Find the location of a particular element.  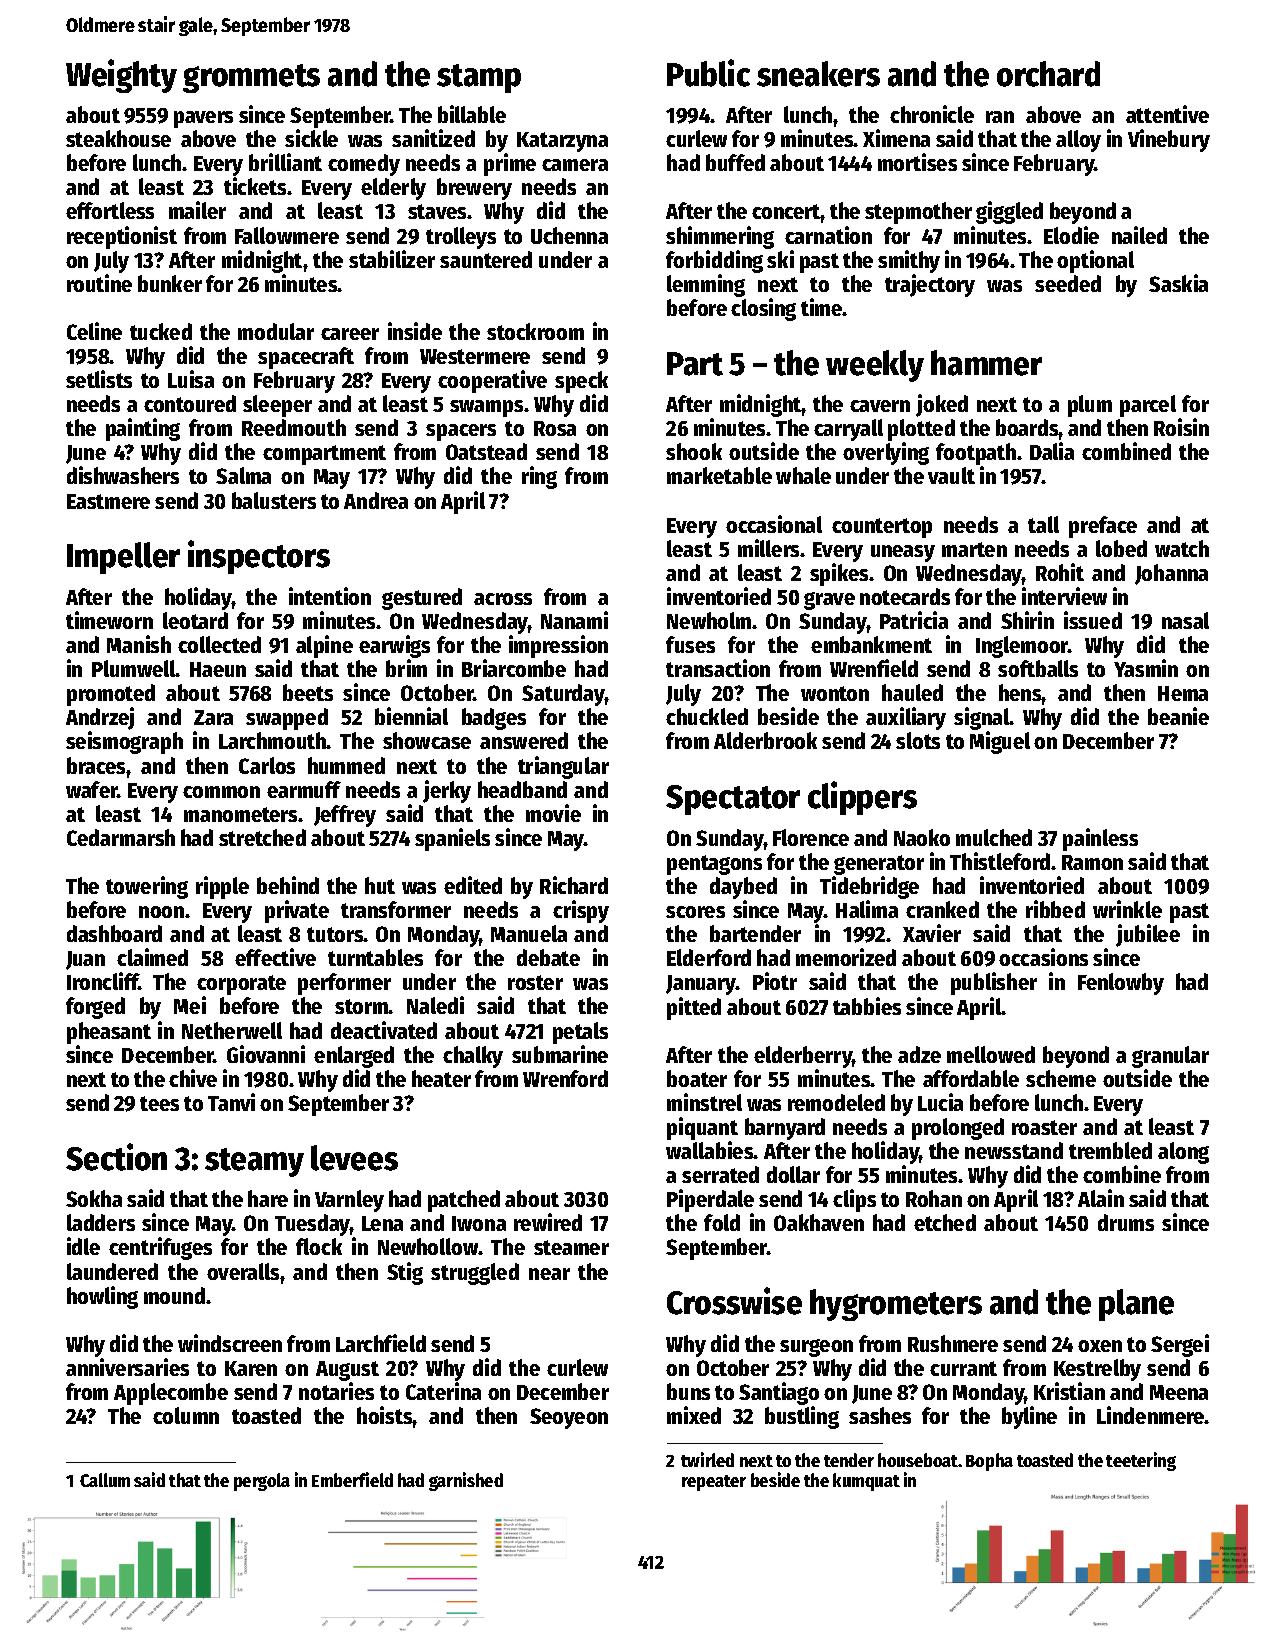

Public is located at coordinates (708, 73).
